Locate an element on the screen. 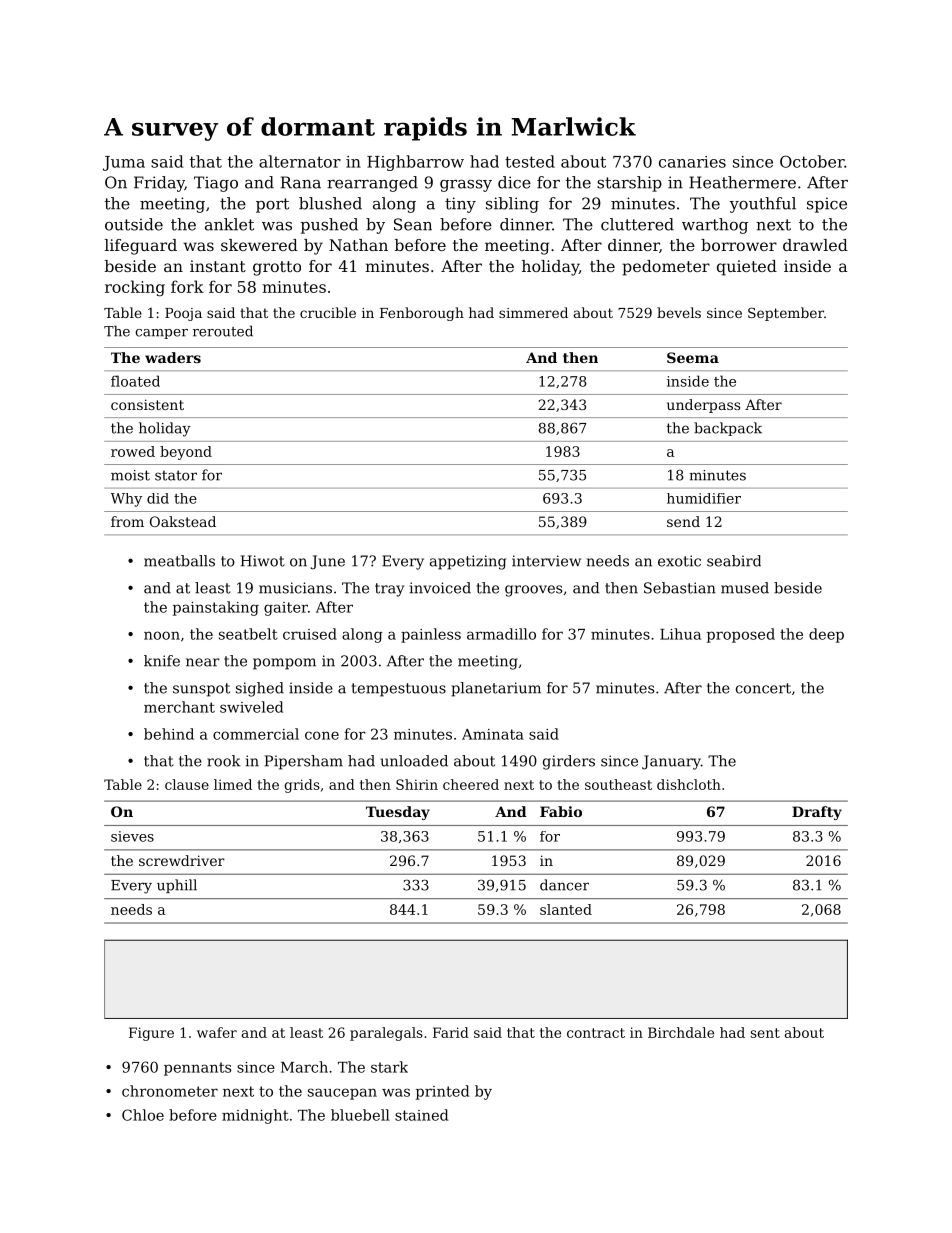 The image size is (952, 1233). deep is located at coordinates (826, 635).
